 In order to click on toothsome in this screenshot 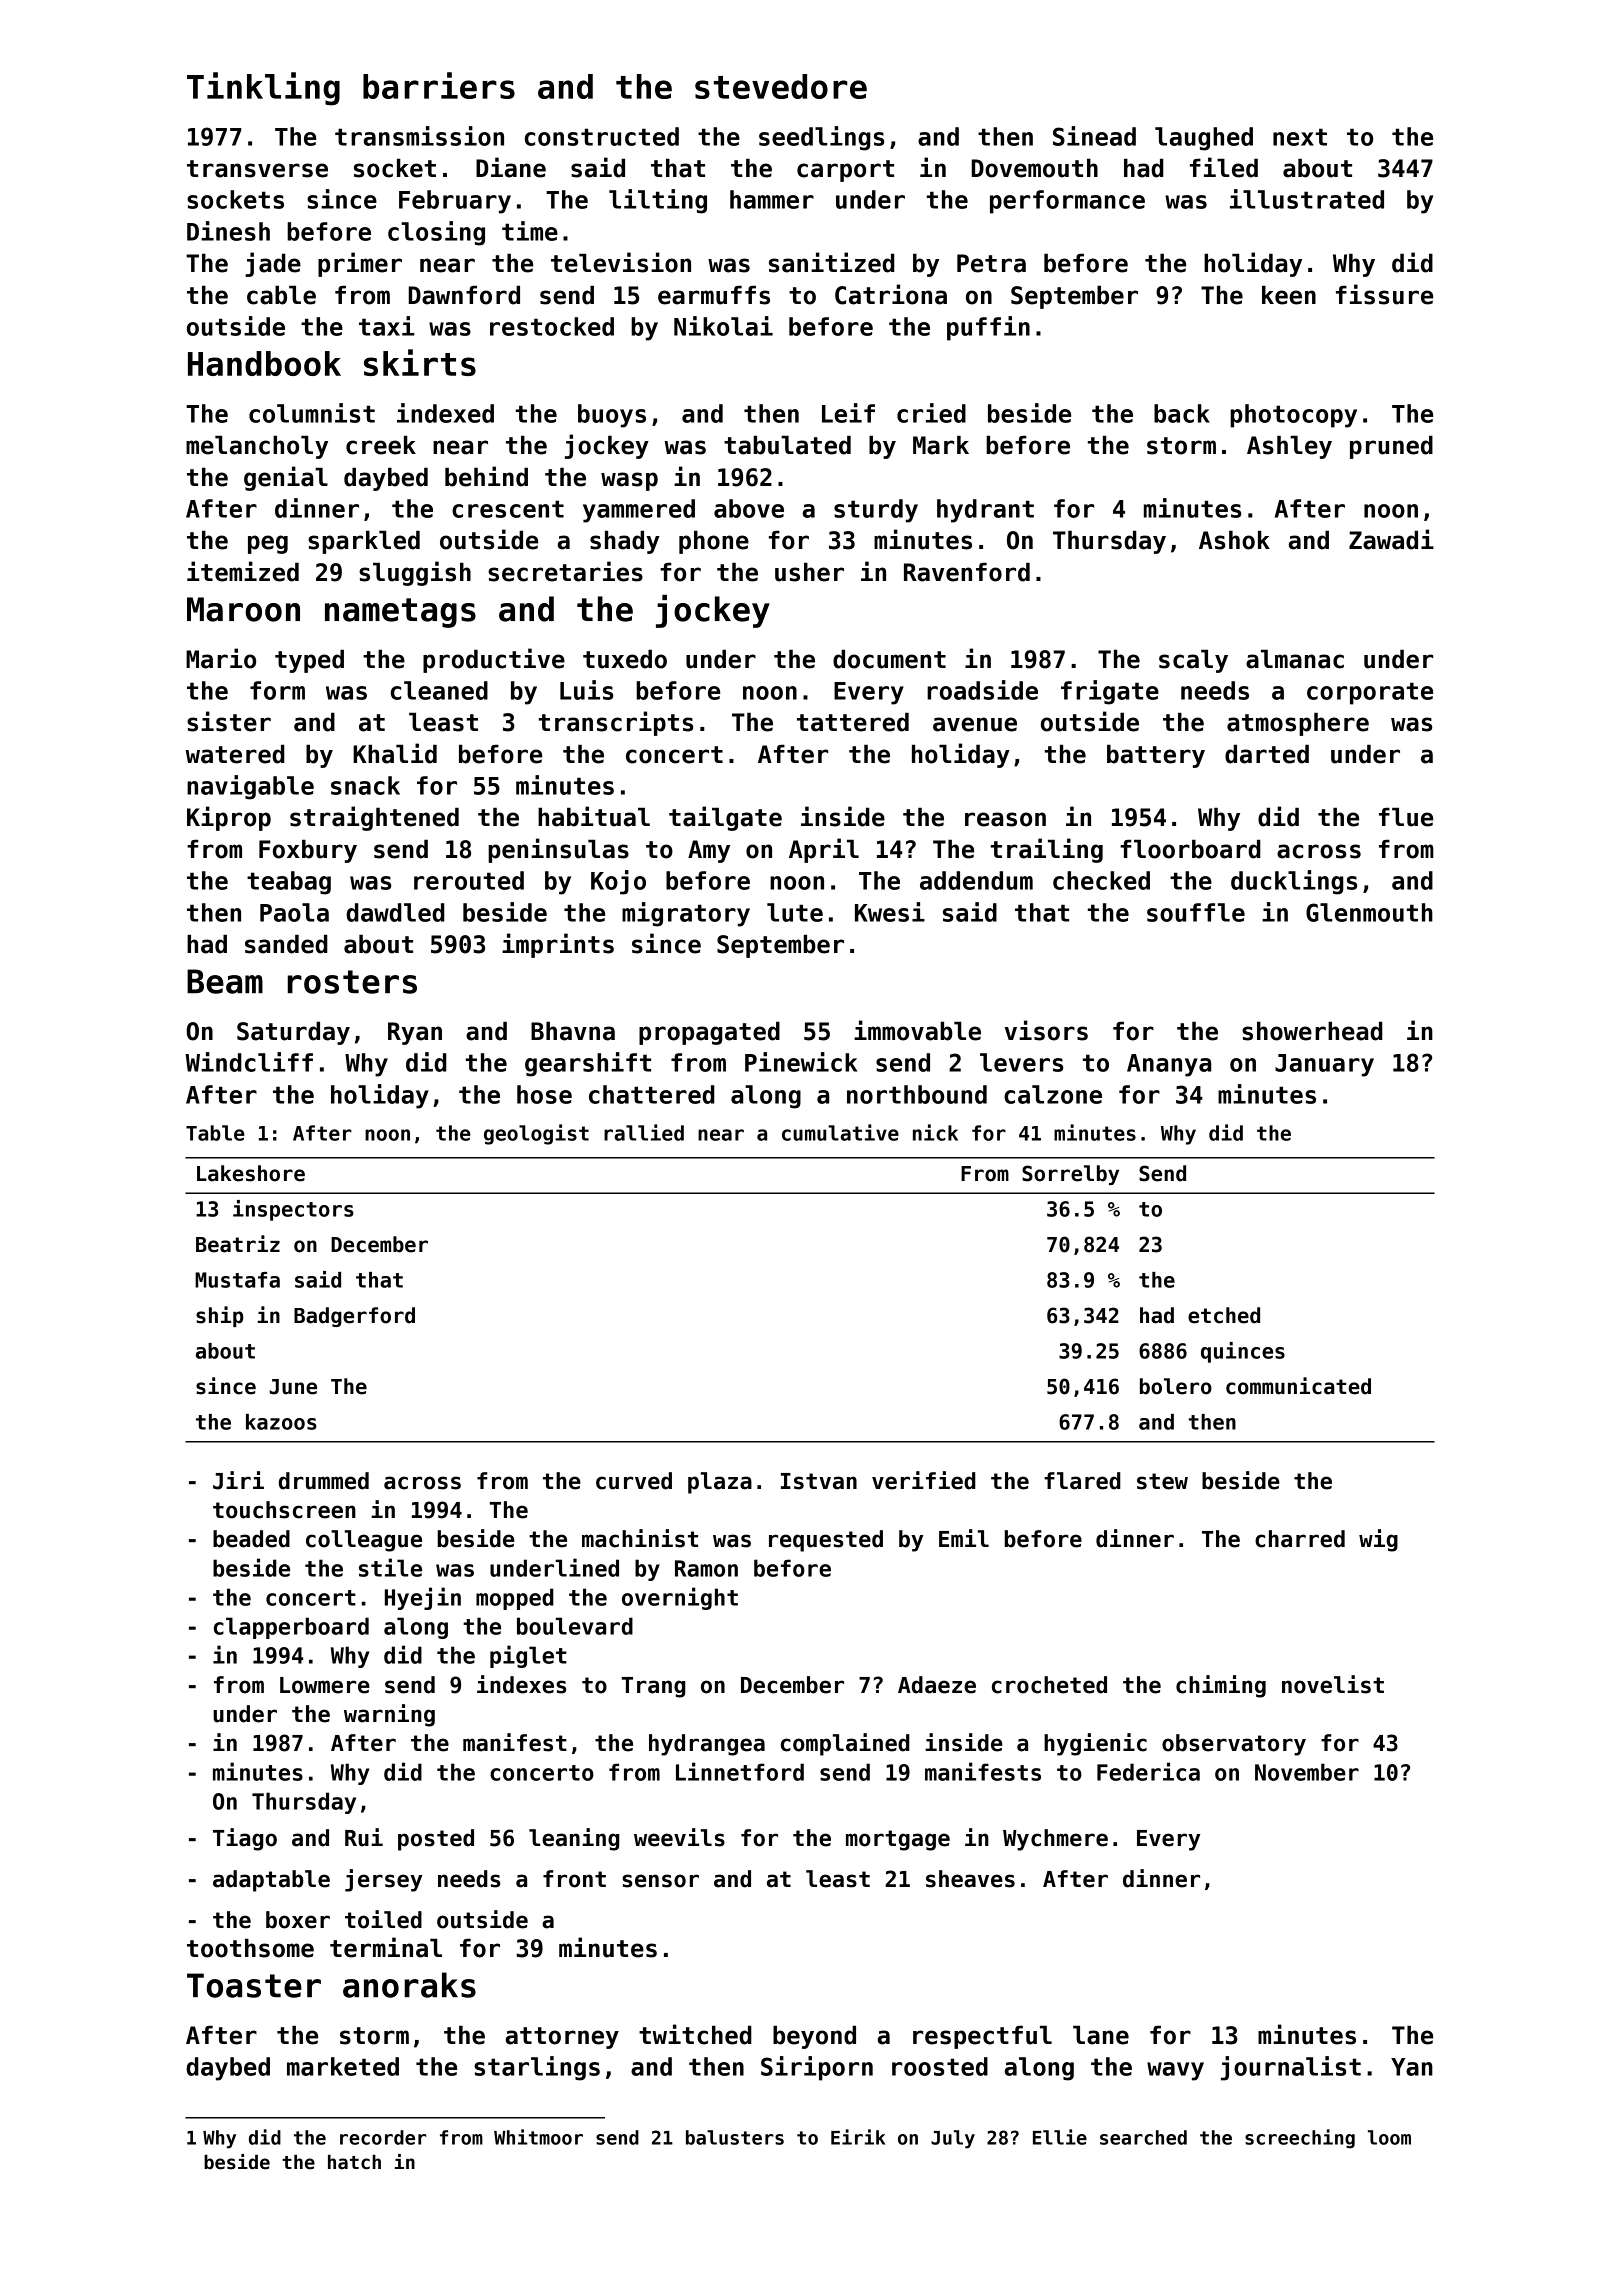, I will do `click(250, 1948)`.
